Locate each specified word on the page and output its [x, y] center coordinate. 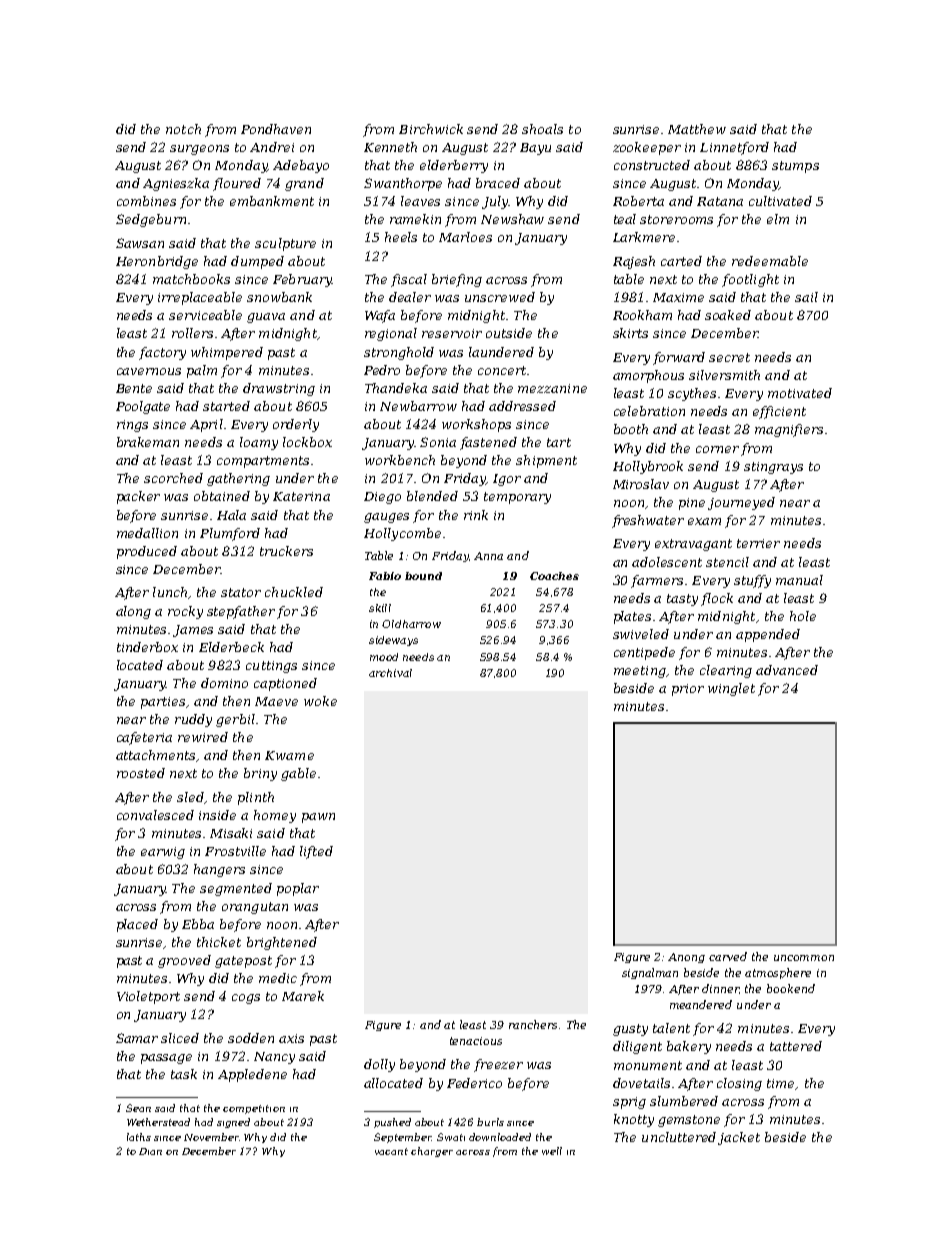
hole [803, 616]
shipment [546, 461]
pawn [318, 818]
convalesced [155, 815]
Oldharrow [411, 624]
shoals [542, 129]
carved [728, 956]
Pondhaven [276, 129]
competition [254, 1109]
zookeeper [647, 148]
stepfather [241, 612]
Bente [134, 388]
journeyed [741, 503]
